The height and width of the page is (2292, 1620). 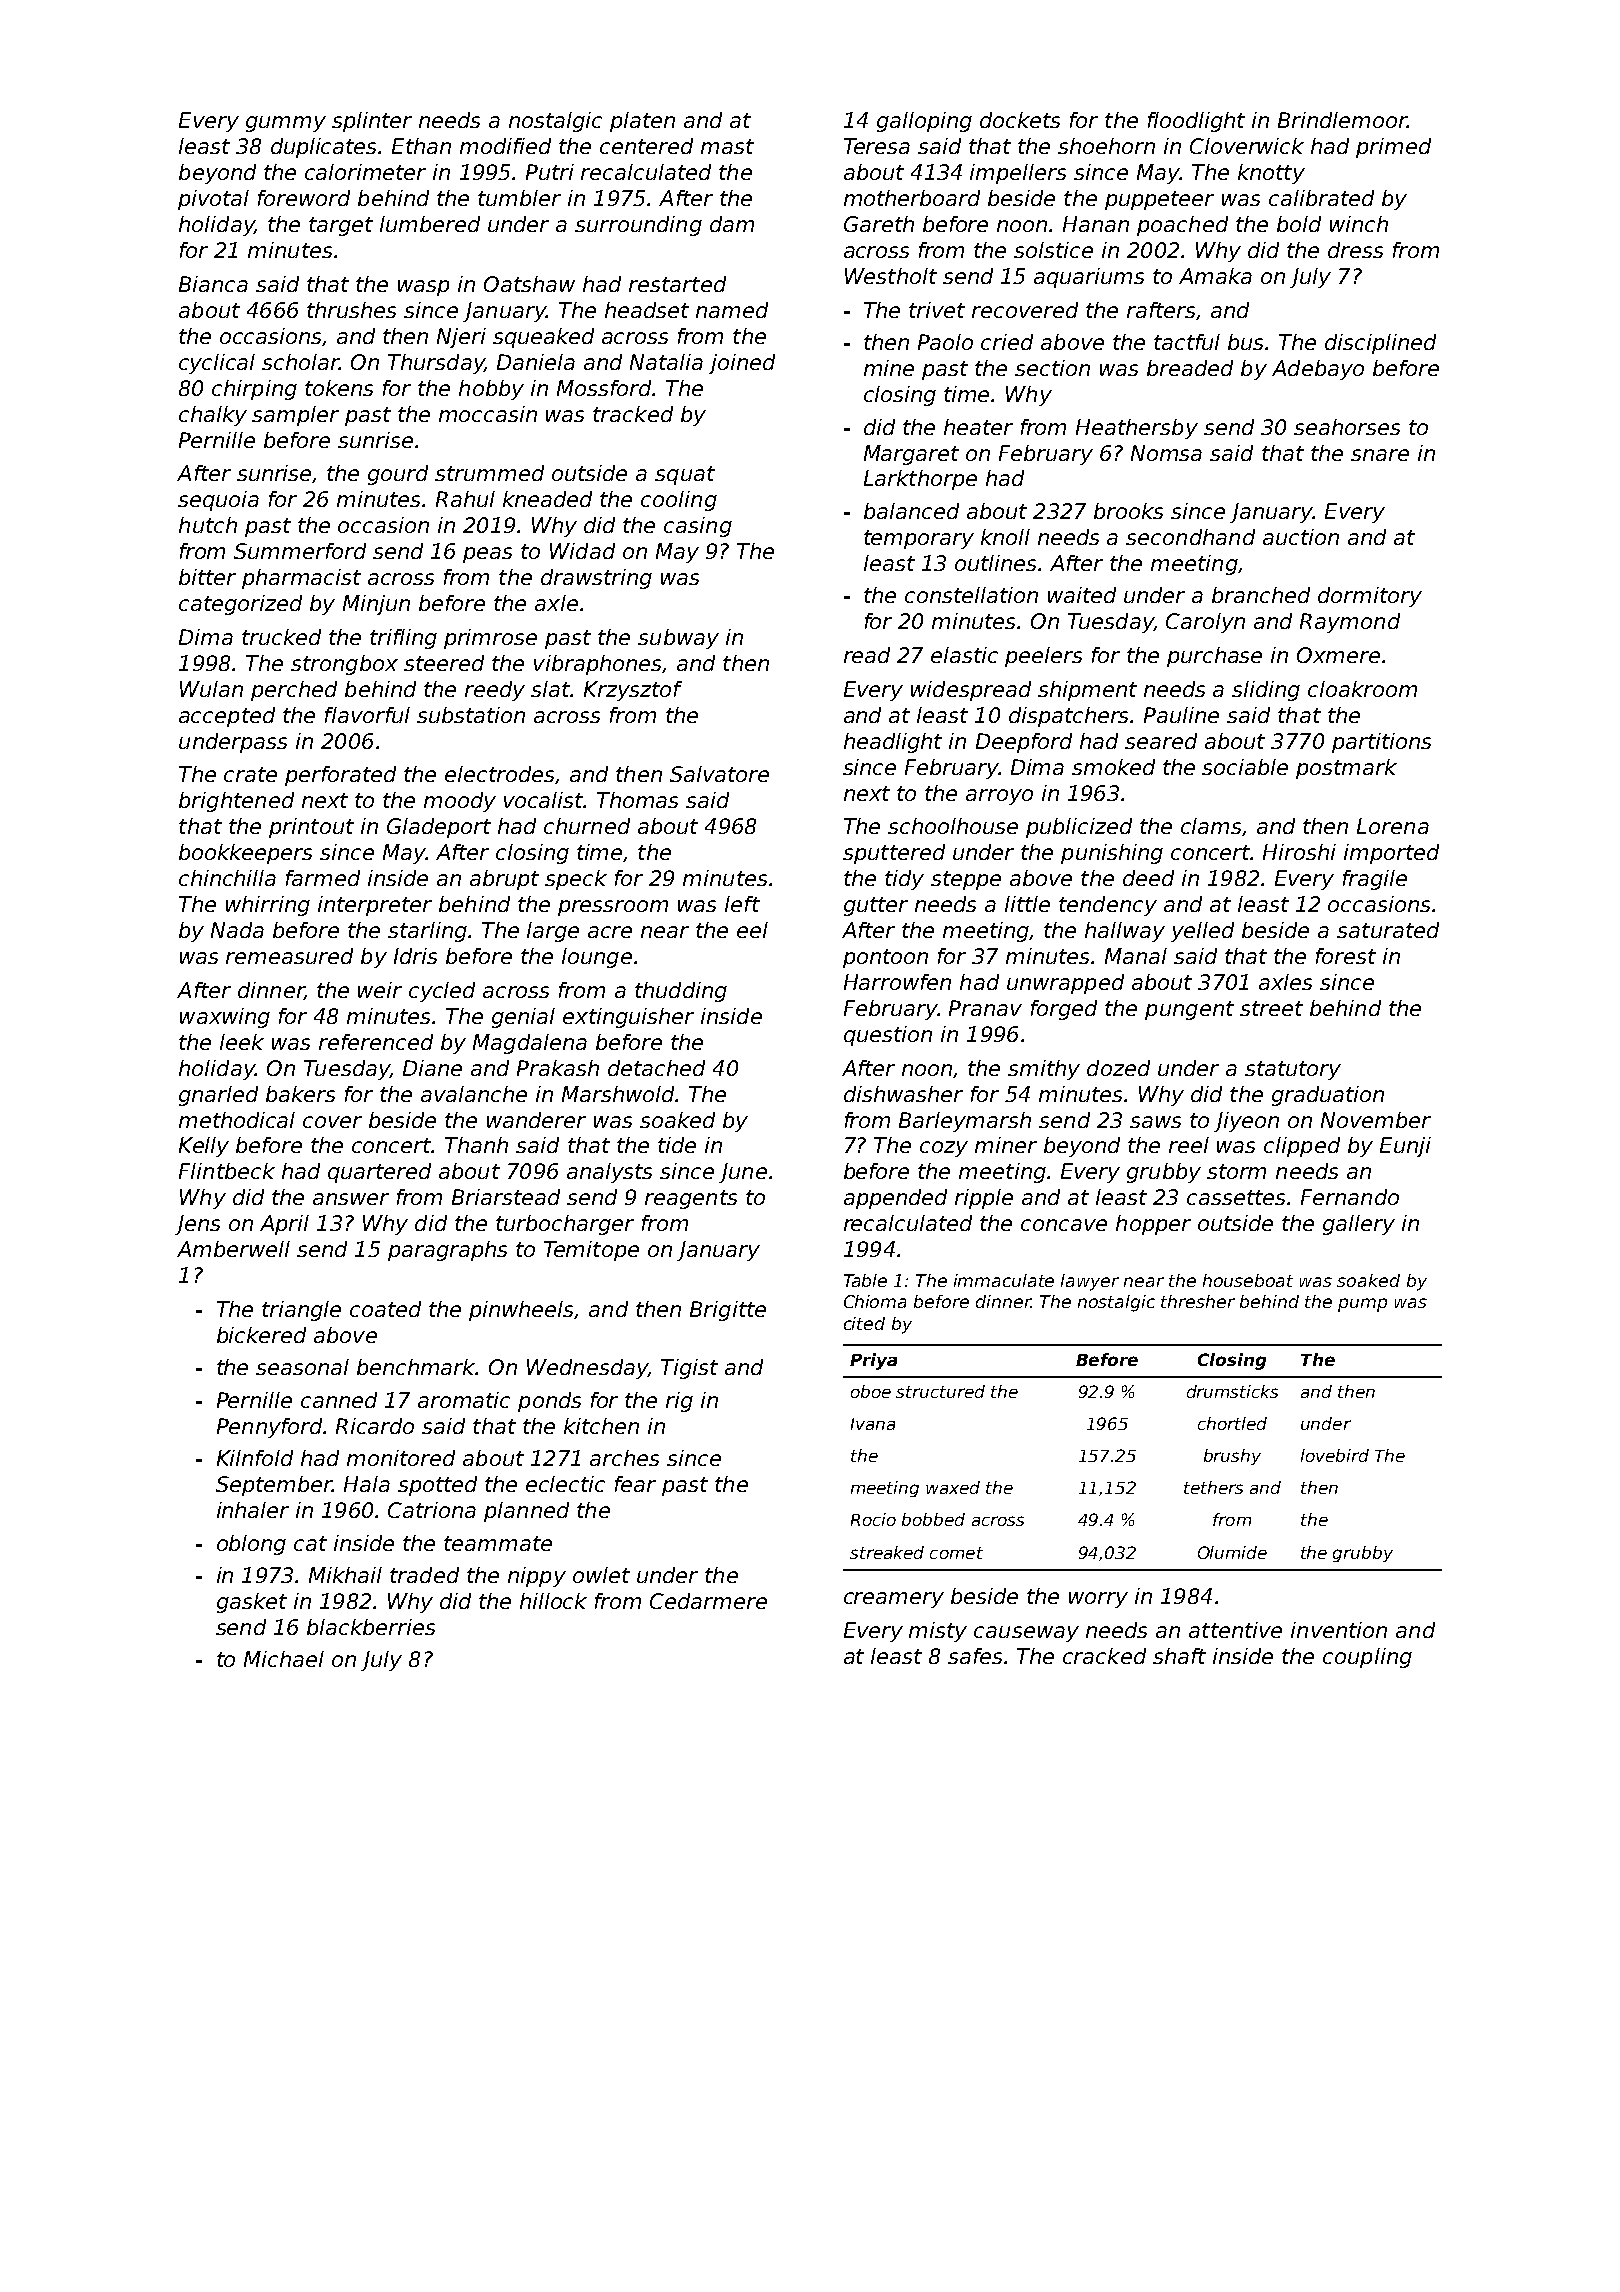 What do you see at coordinates (1098, 1600) in the page?
I see `worry` at bounding box center [1098, 1600].
